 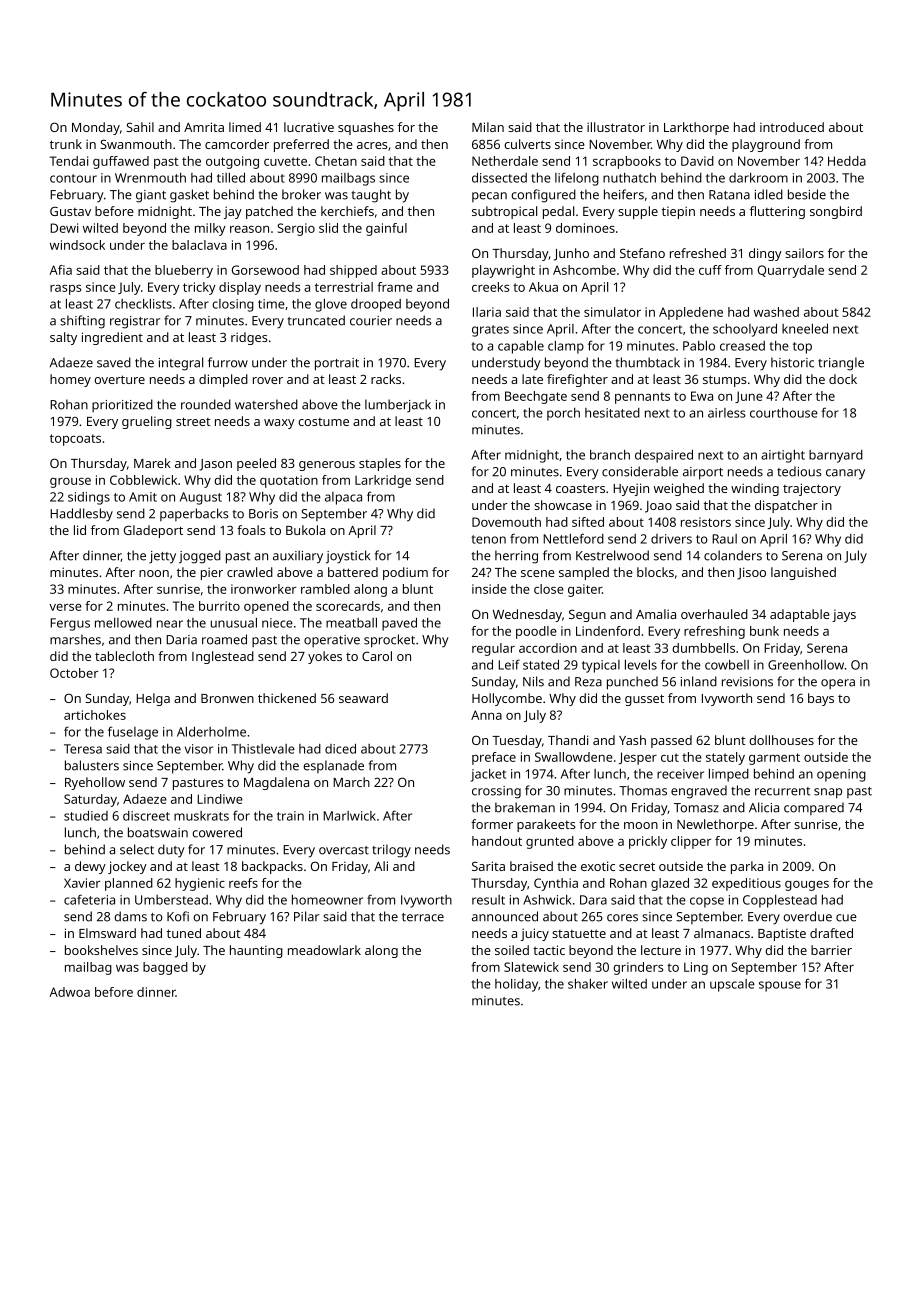 What do you see at coordinates (263, 589) in the page?
I see `ironworker` at bounding box center [263, 589].
